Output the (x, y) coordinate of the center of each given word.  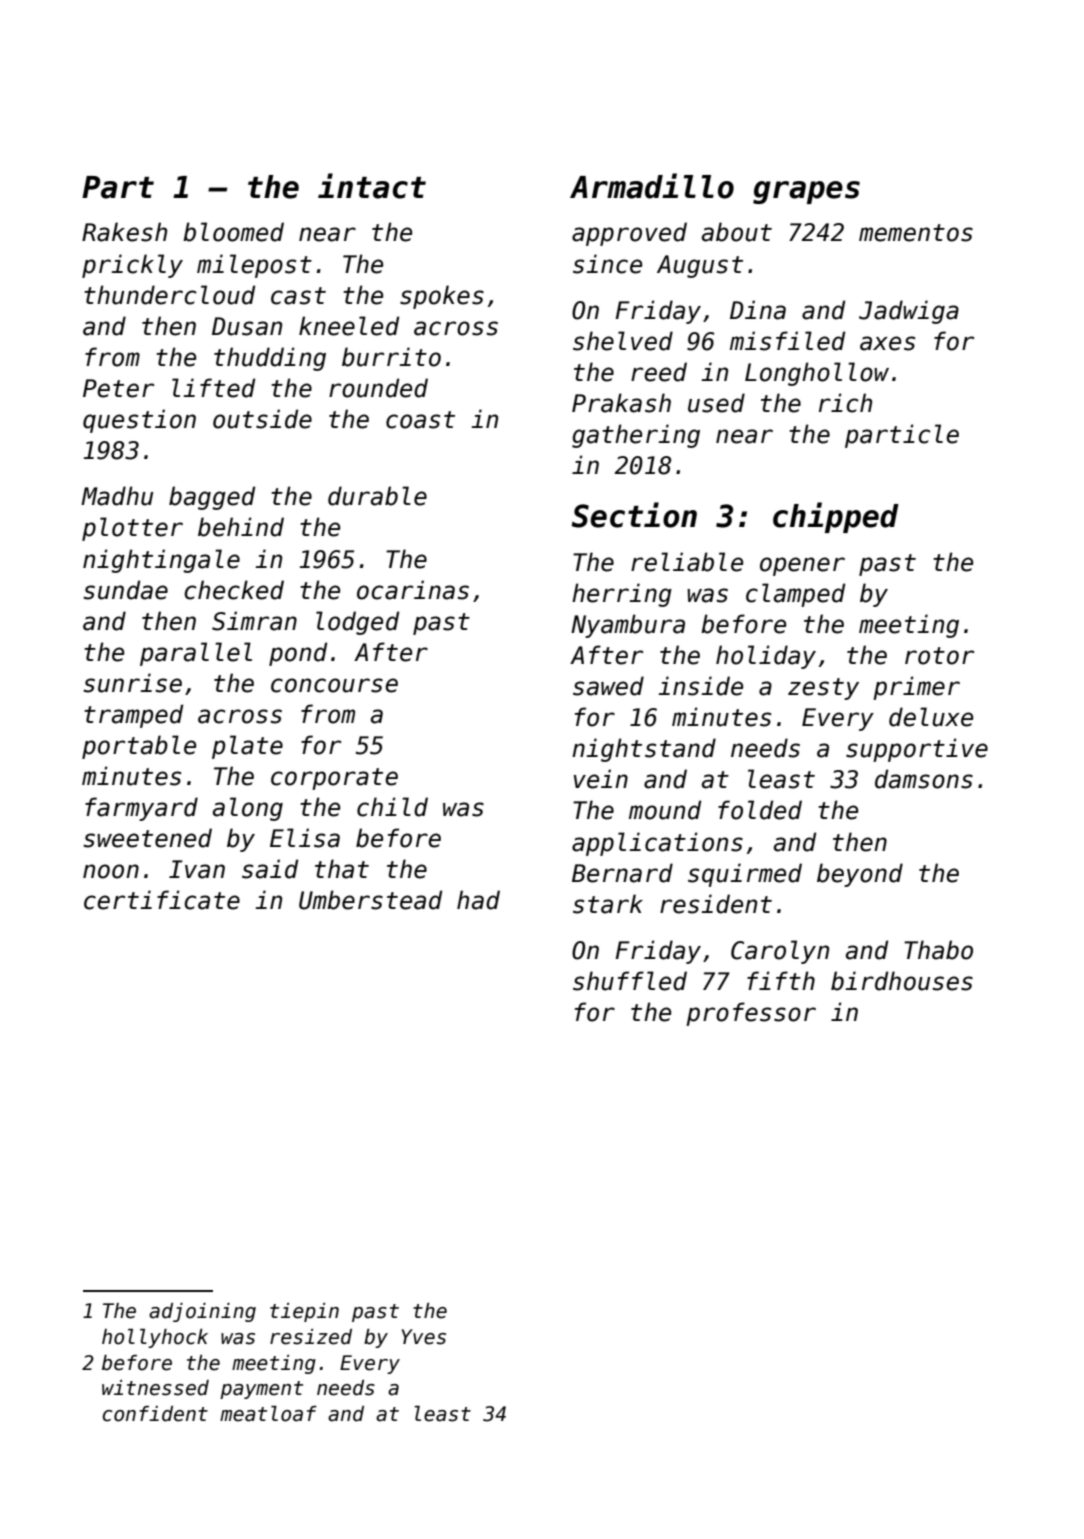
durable (377, 496)
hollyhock (155, 1338)
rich (845, 403)
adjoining (202, 1312)
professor (751, 1014)
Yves (424, 1337)
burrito (391, 357)
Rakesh (124, 232)
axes (887, 343)
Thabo (938, 950)
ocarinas (413, 590)
